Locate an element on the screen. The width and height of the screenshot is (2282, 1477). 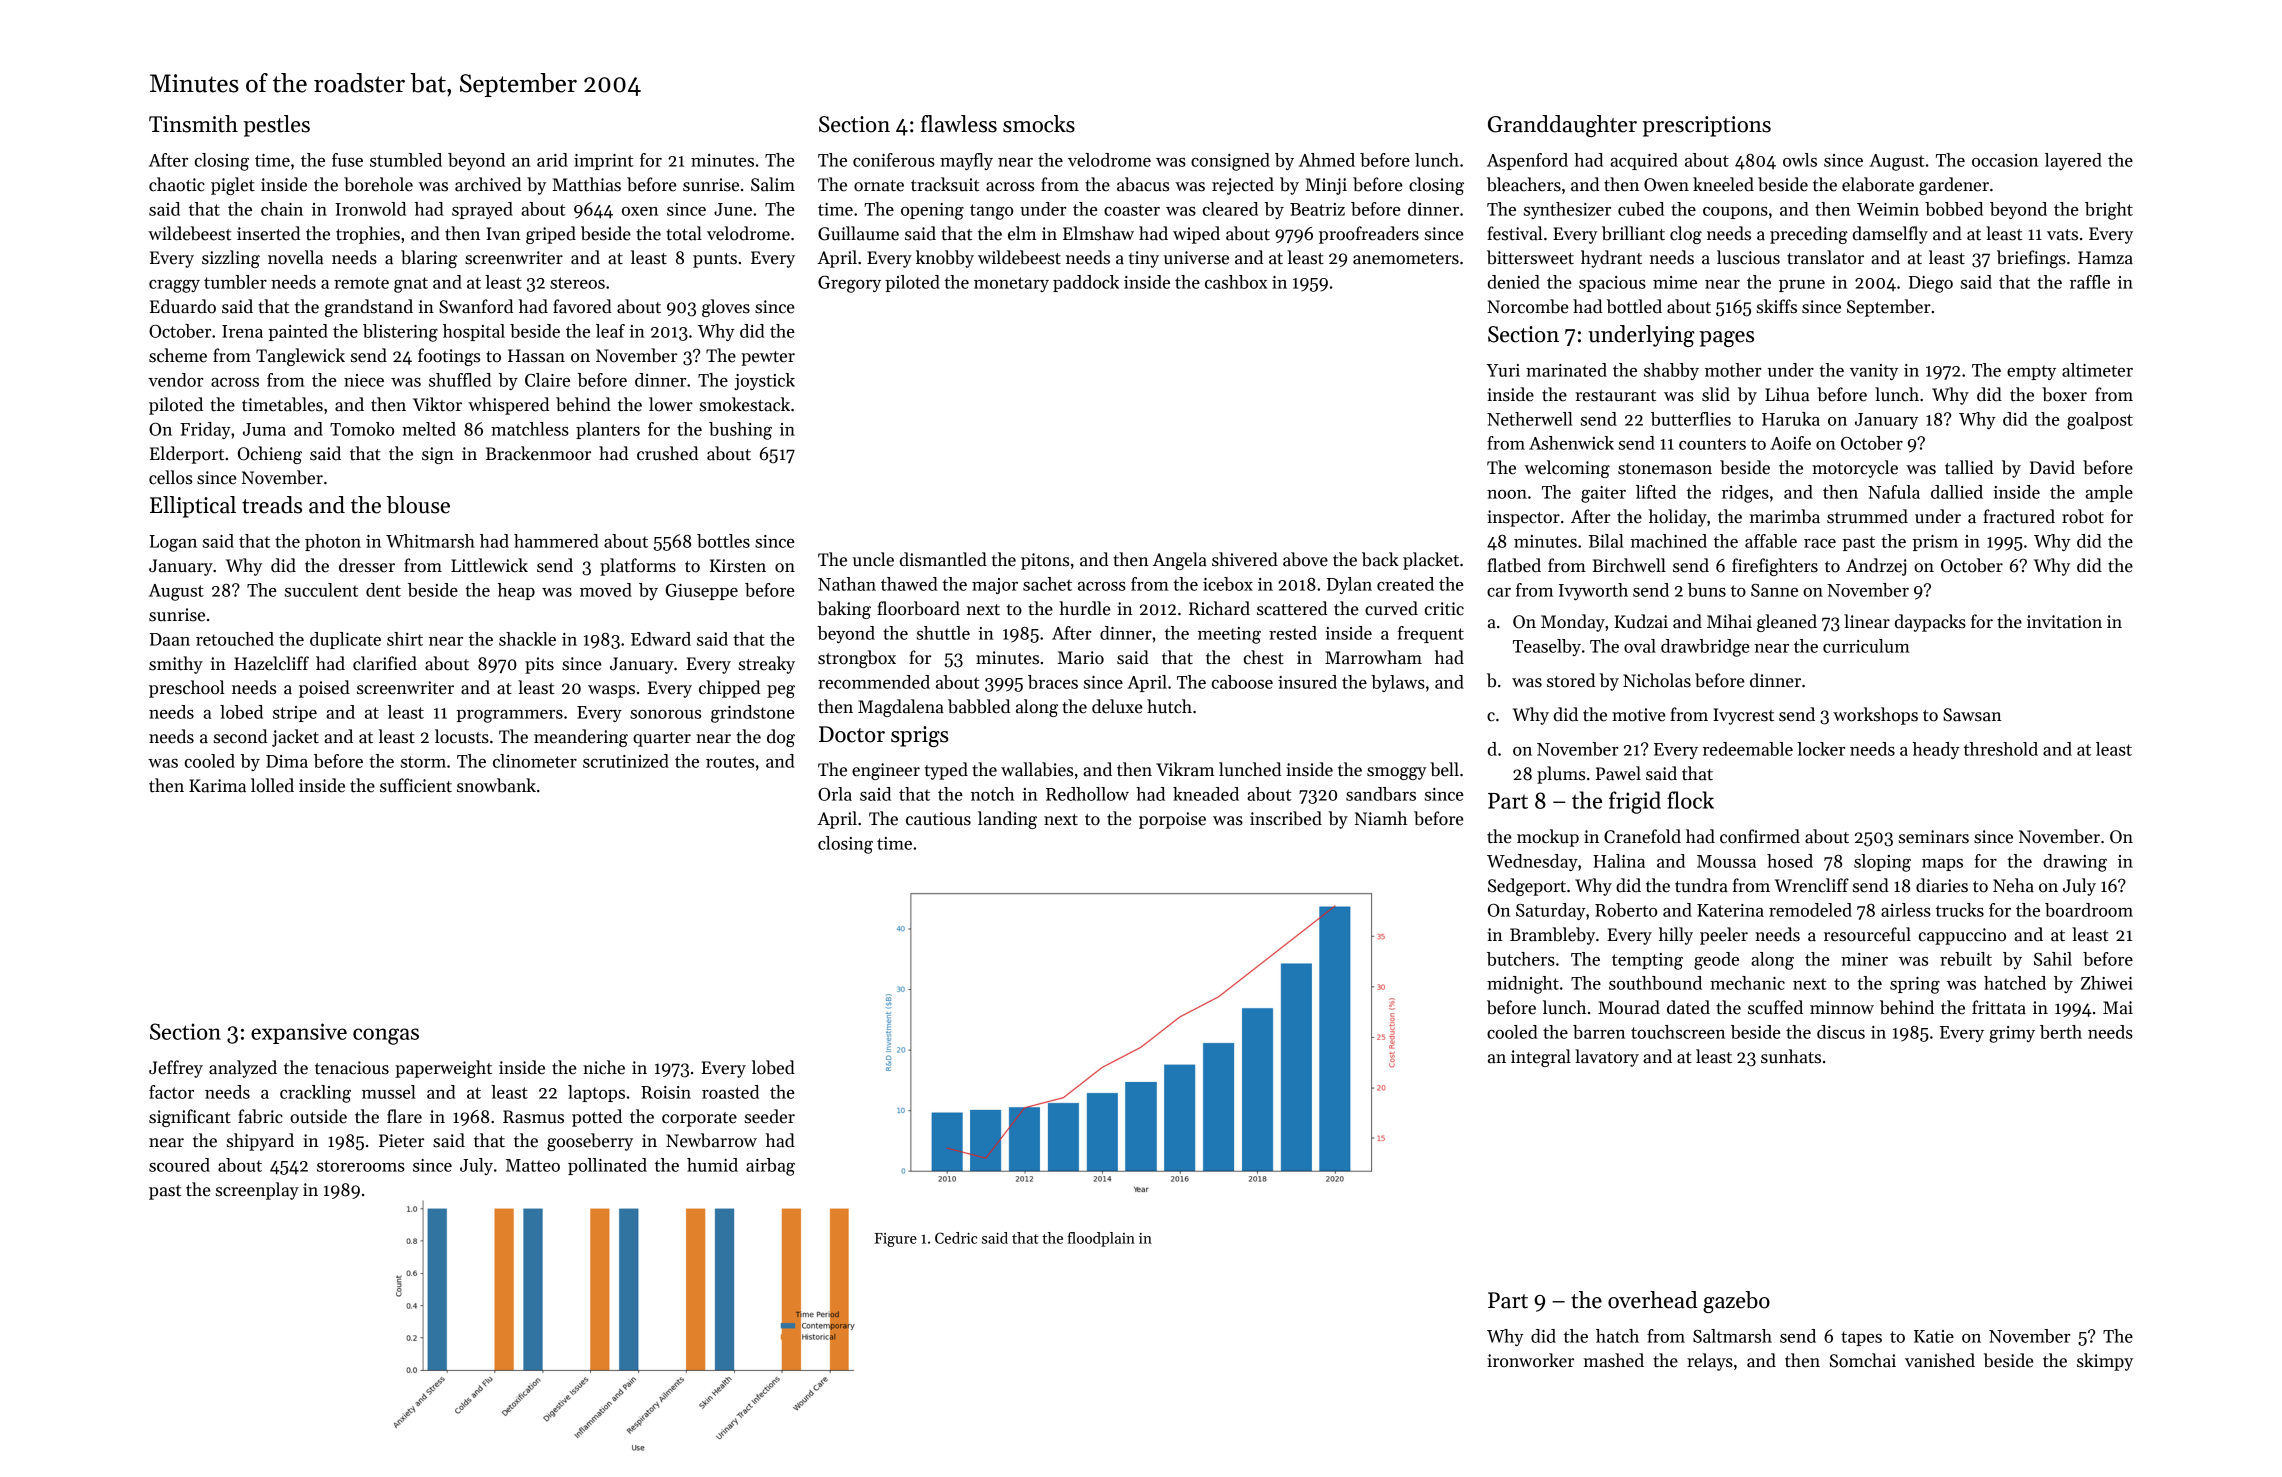
leaf is located at coordinates (610, 331).
